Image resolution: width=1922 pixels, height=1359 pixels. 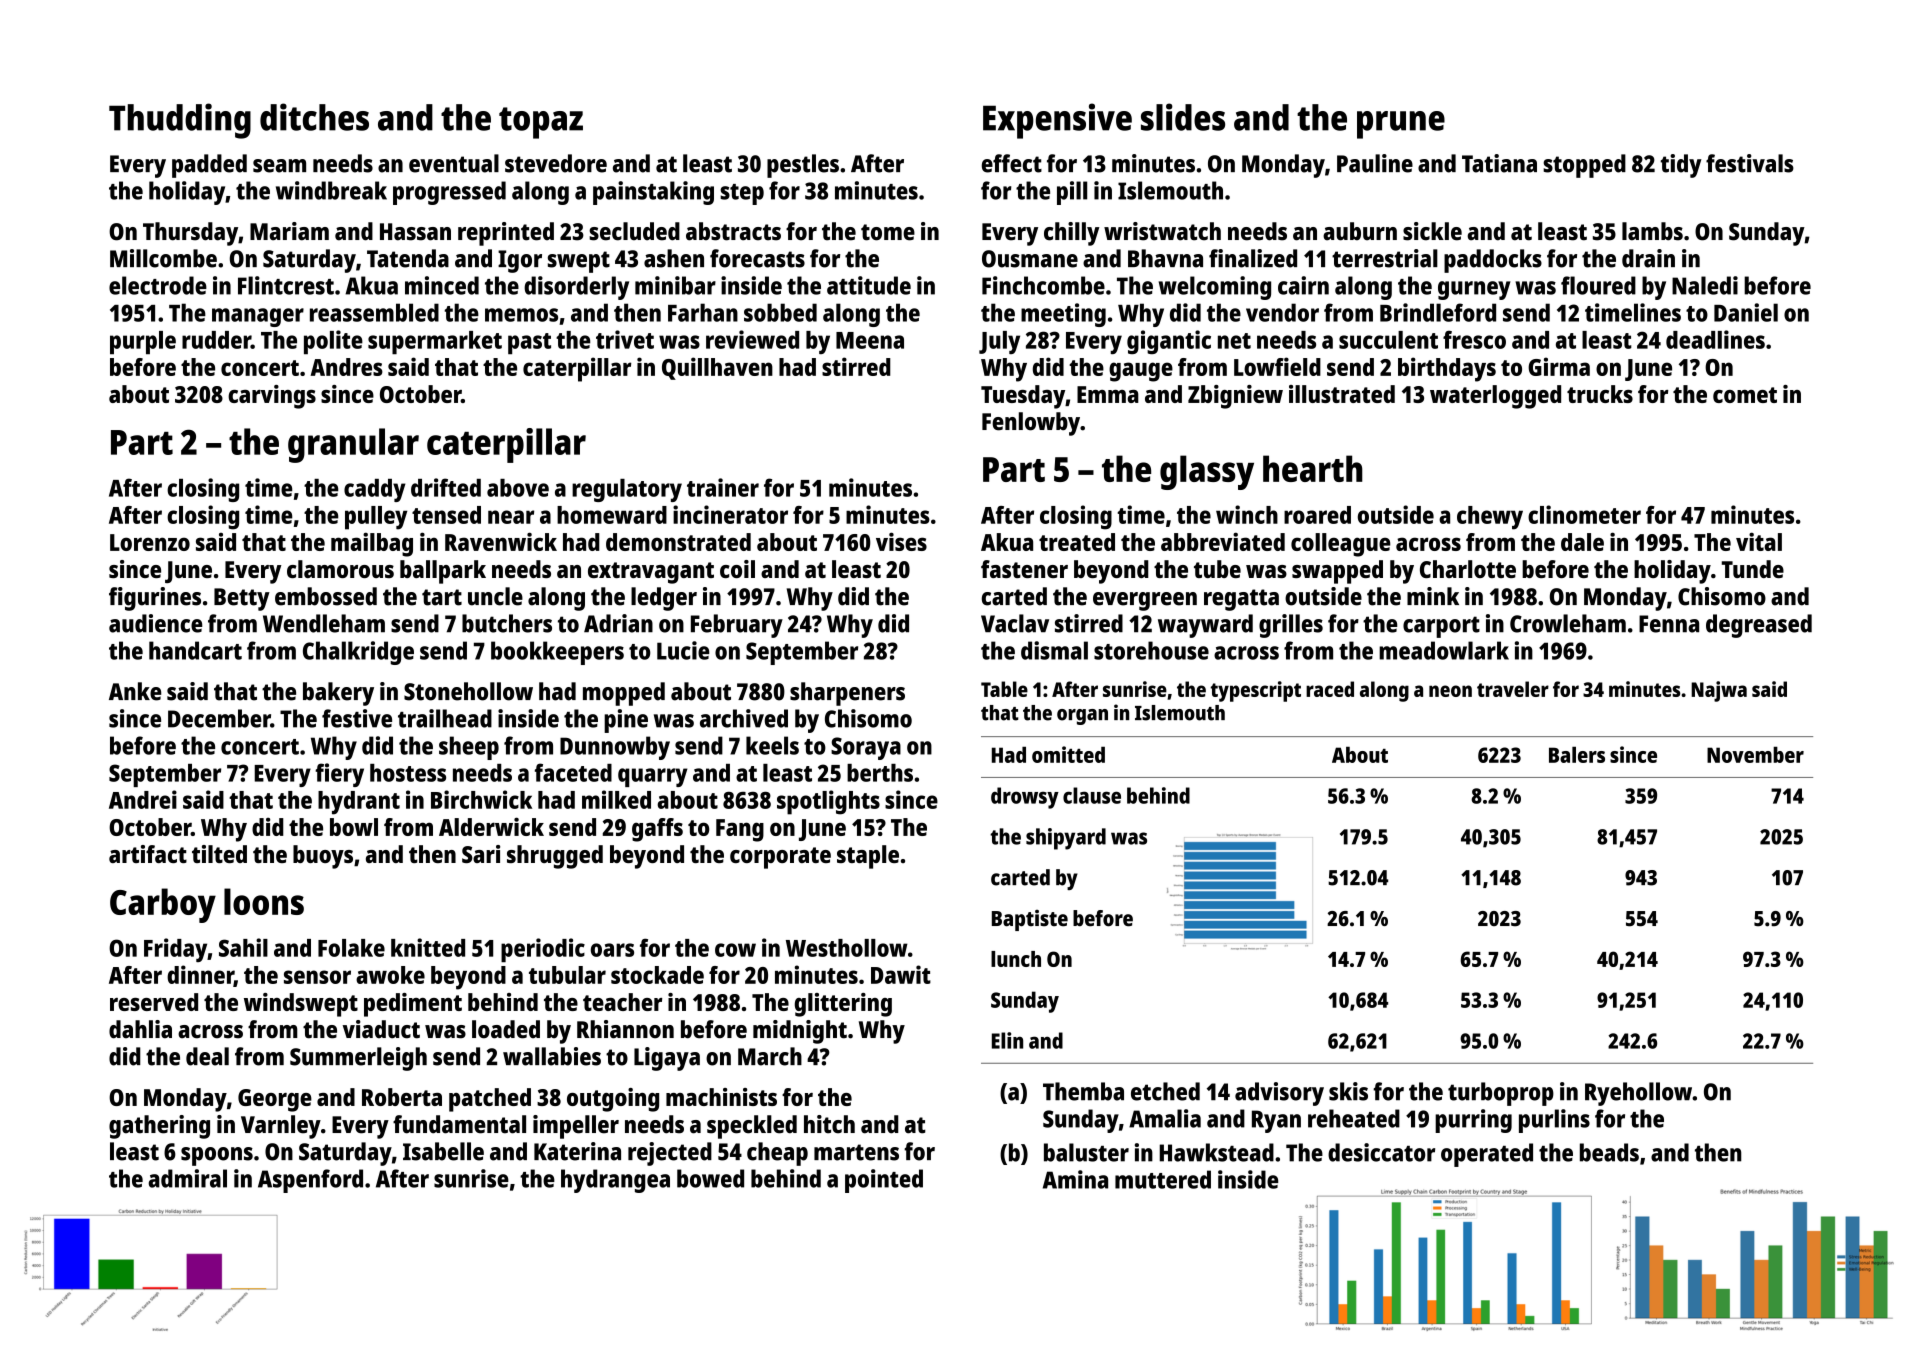 What do you see at coordinates (1487, 1155) in the screenshot?
I see `operated` at bounding box center [1487, 1155].
